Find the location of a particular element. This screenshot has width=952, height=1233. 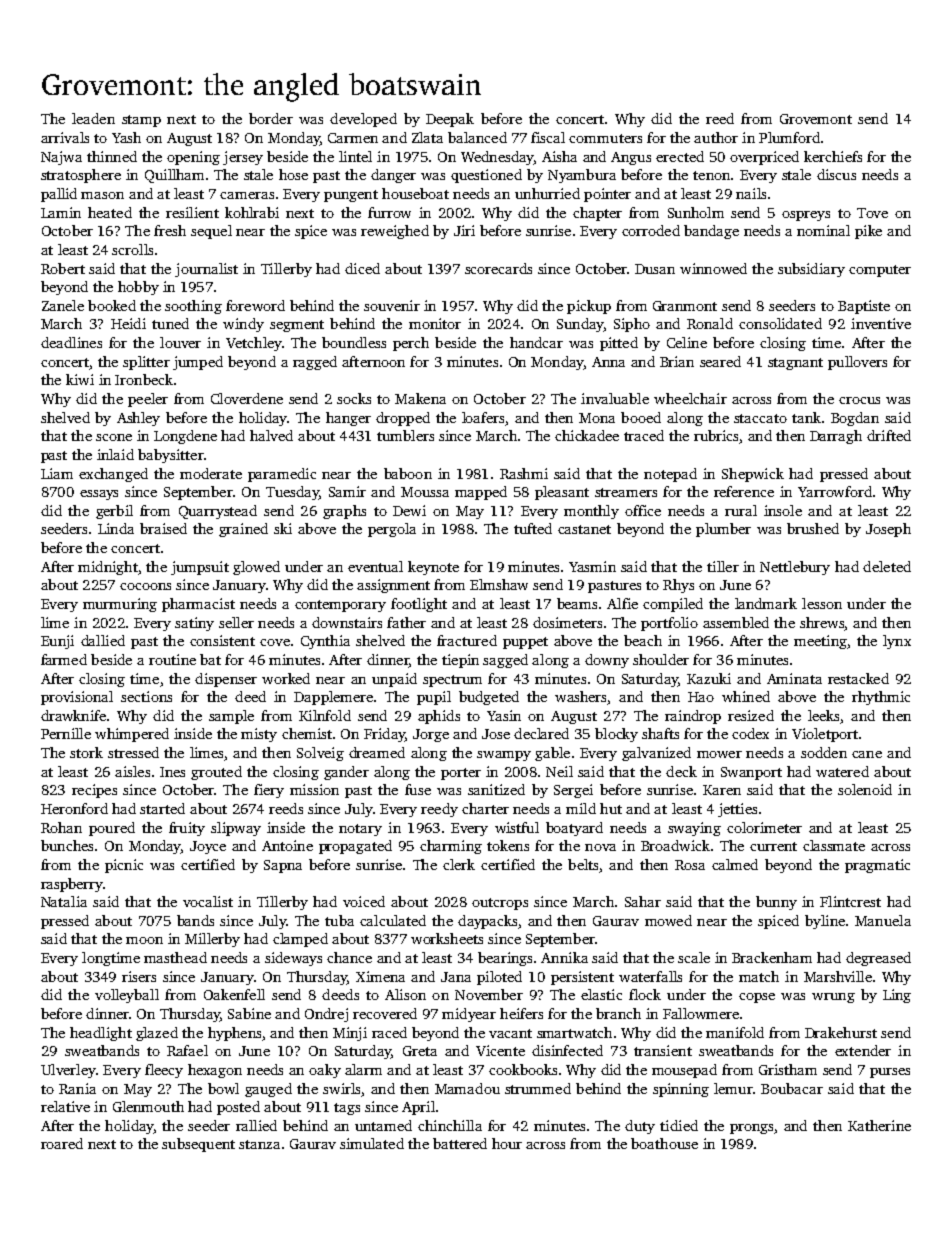

roared is located at coordinates (62, 1143).
